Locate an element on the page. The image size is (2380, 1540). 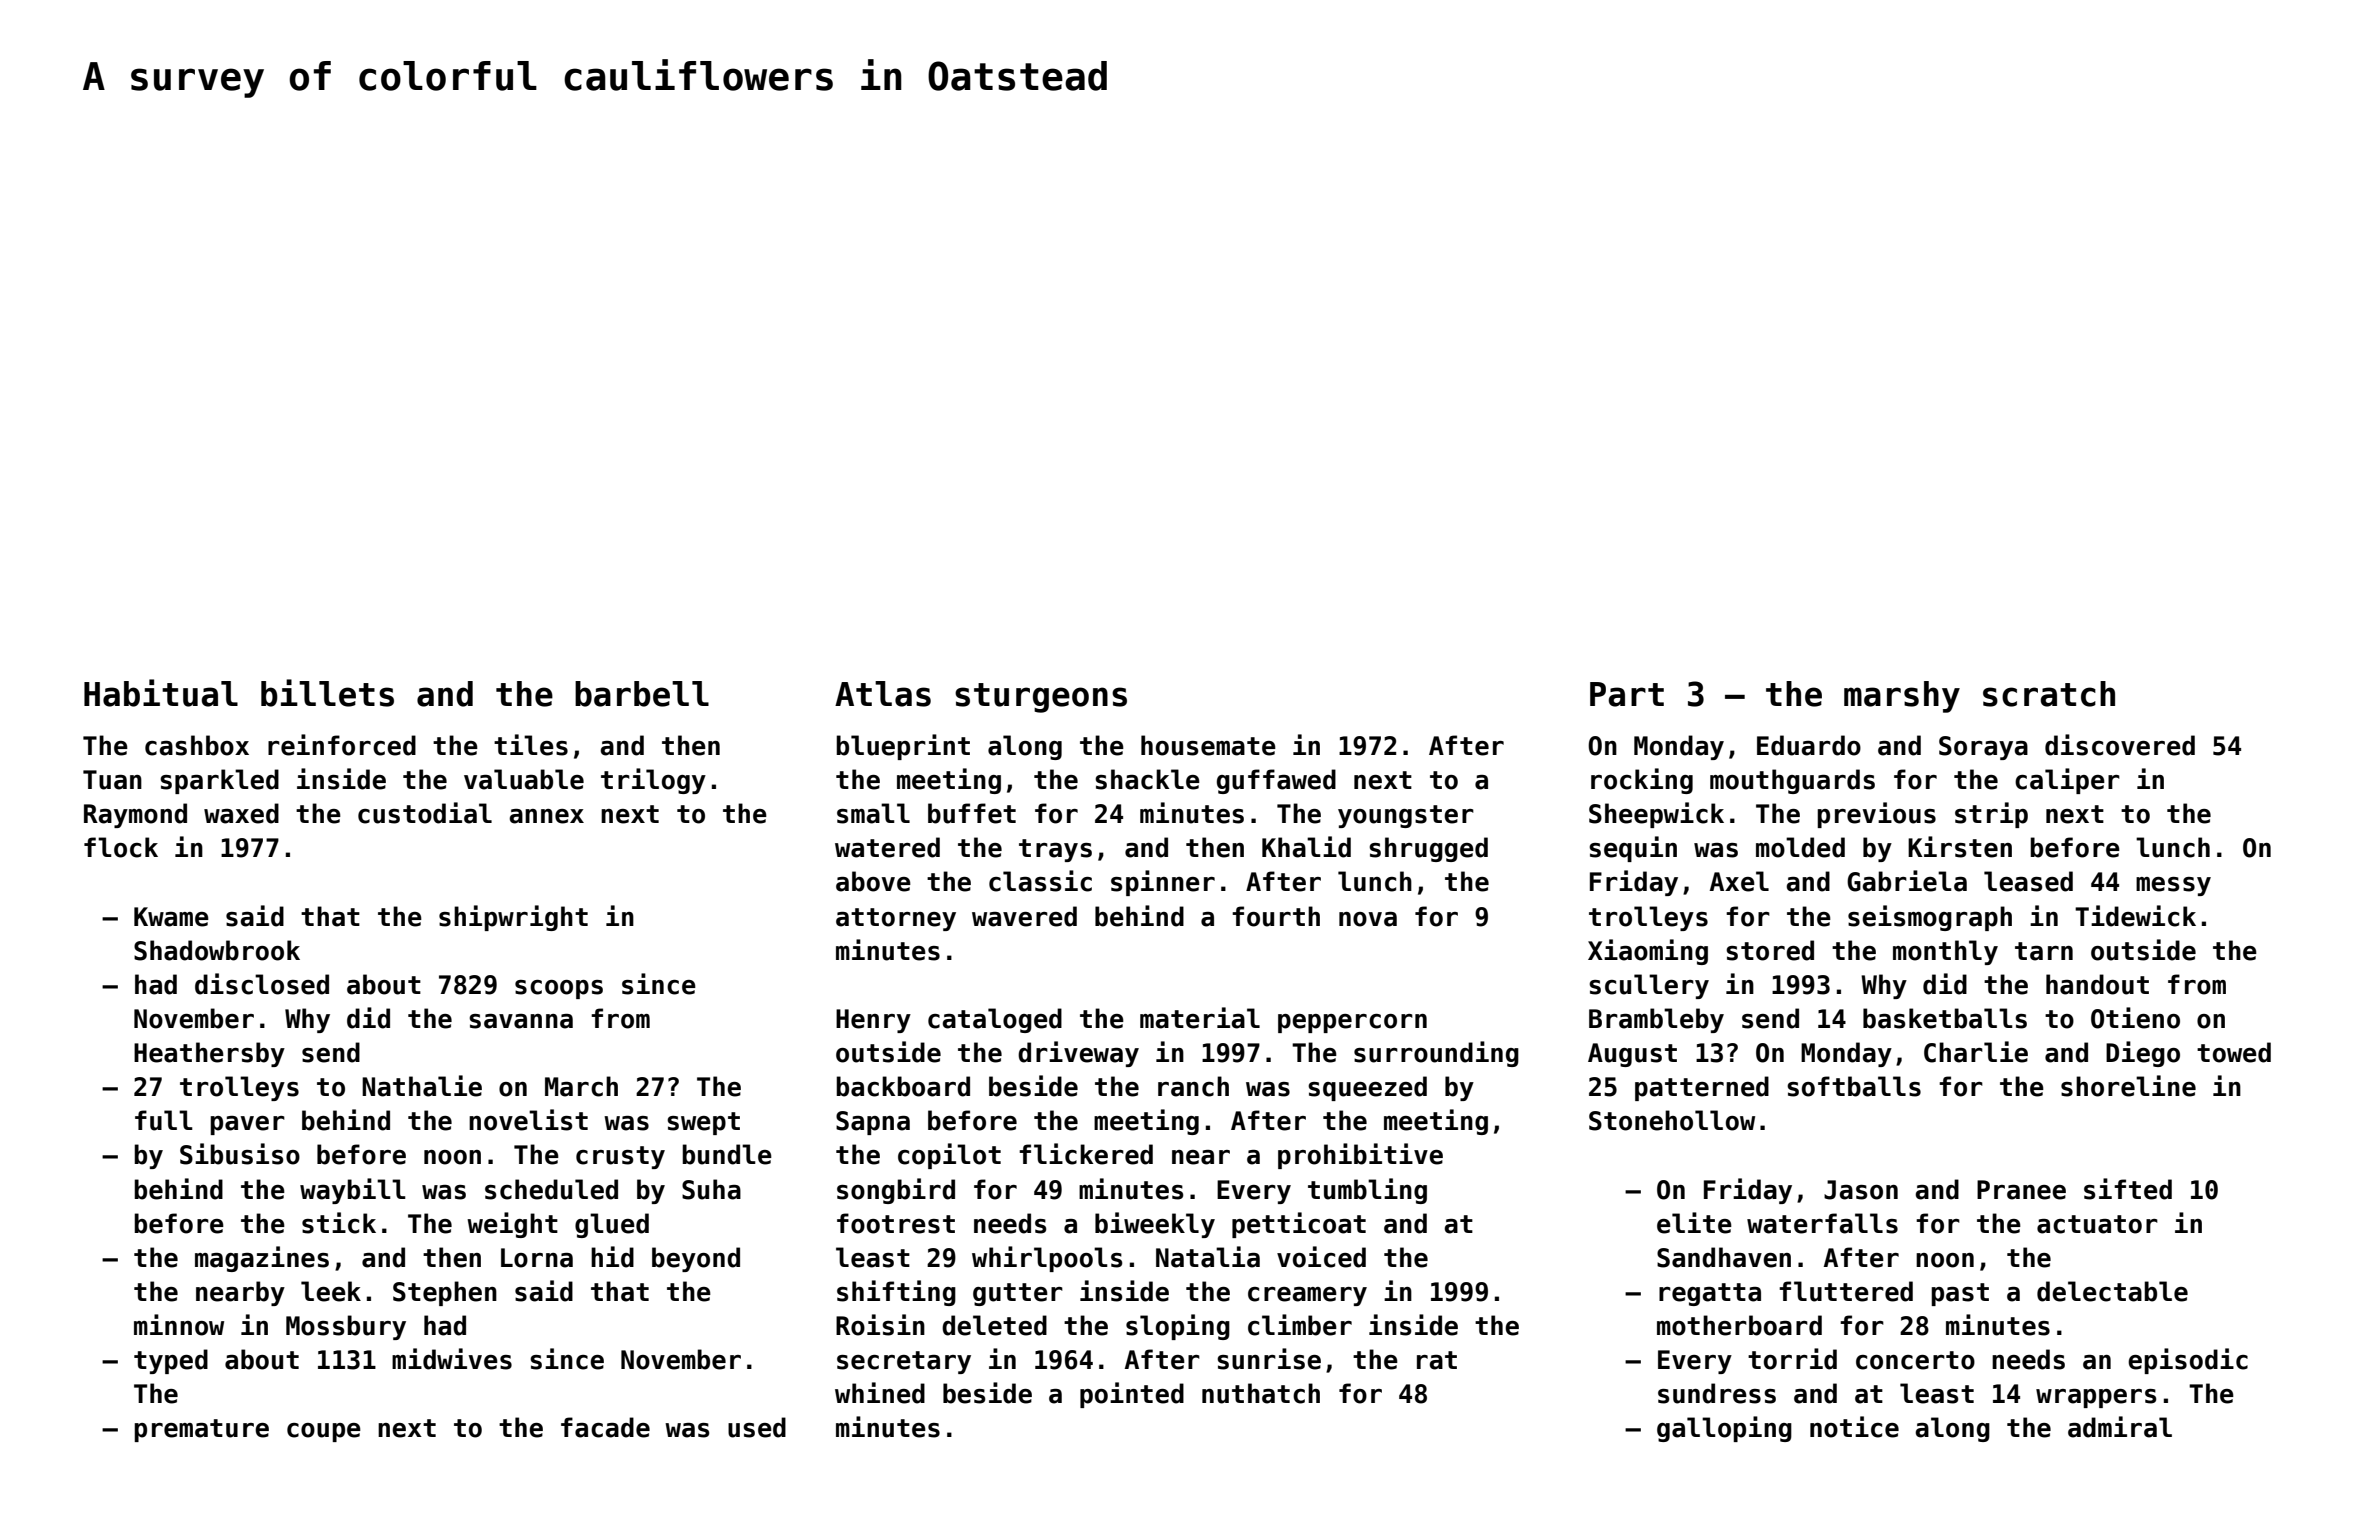
basketballs is located at coordinates (1945, 1018).
